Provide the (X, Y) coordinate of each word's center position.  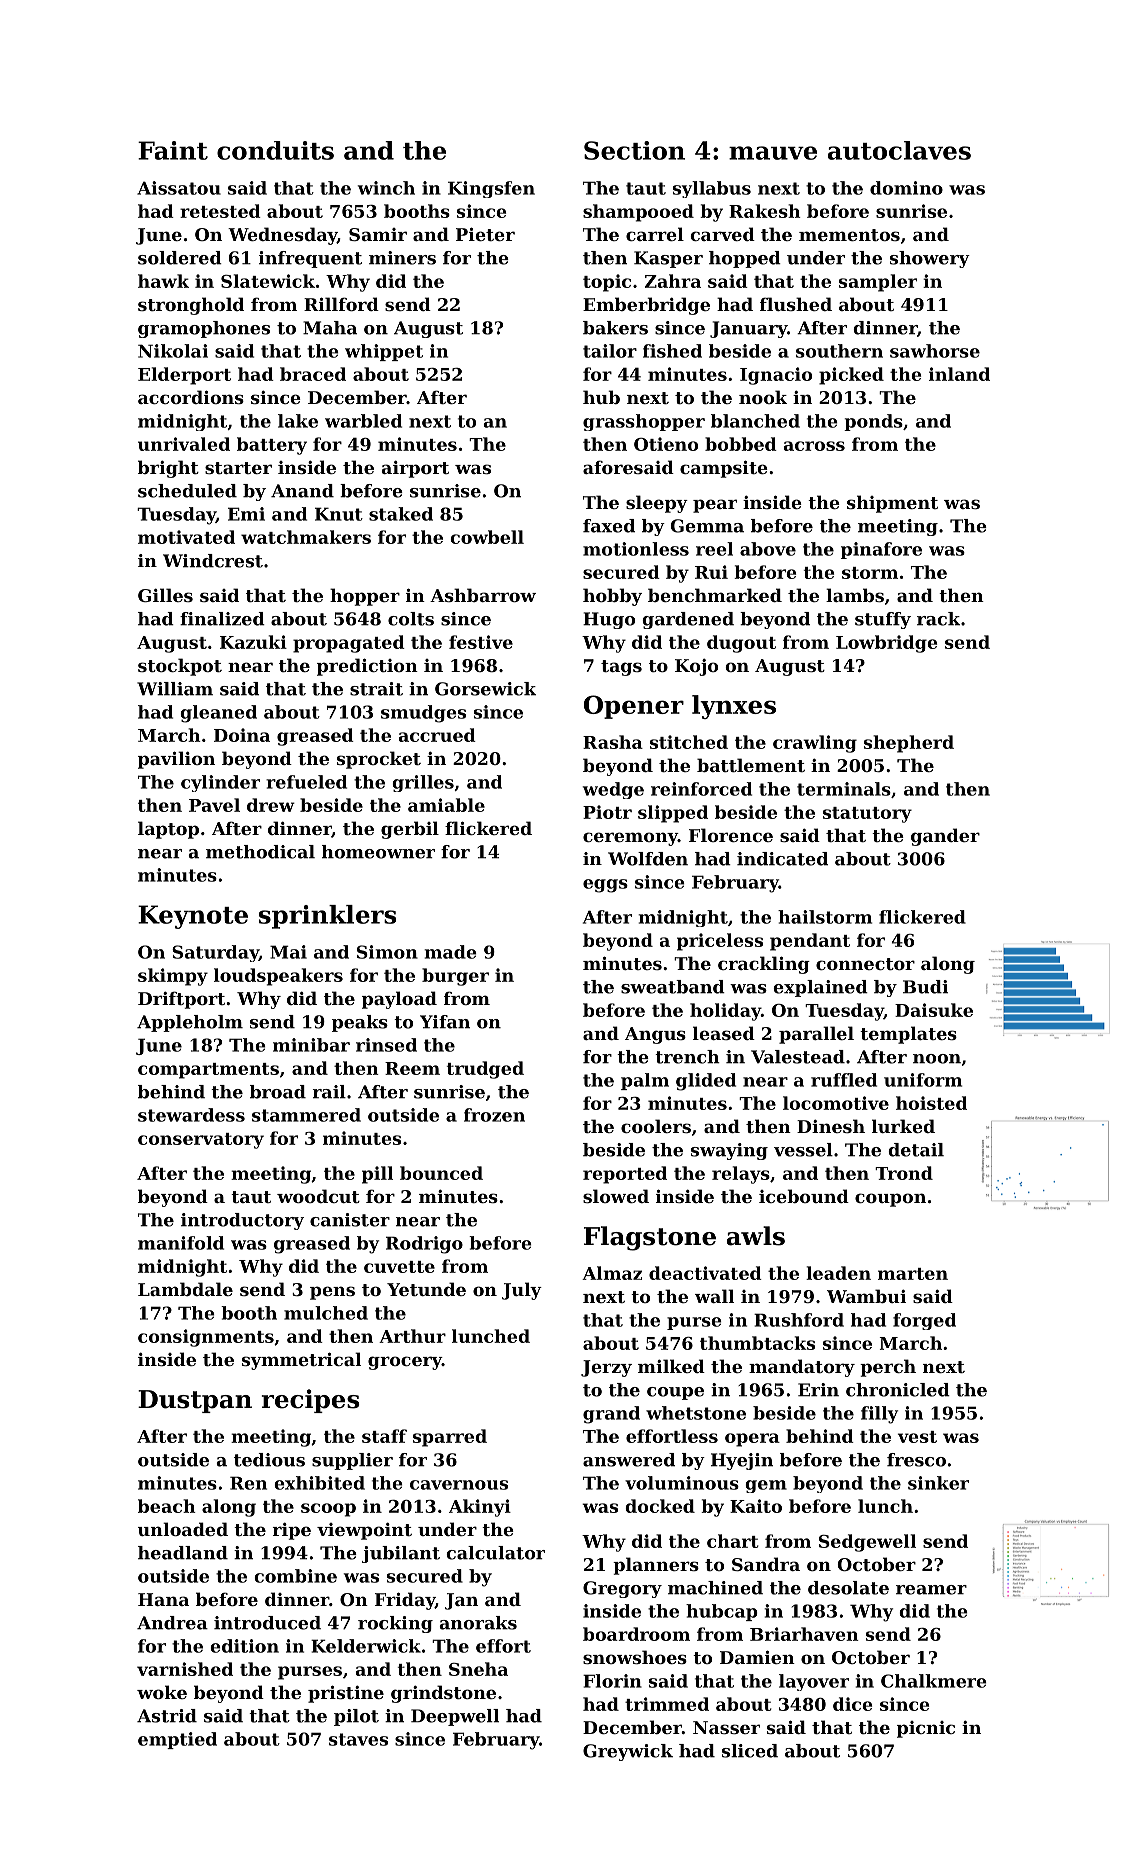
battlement (751, 765)
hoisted (931, 1103)
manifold (181, 1243)
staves (358, 1739)
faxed (609, 526)
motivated (186, 537)
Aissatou (179, 188)
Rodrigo (424, 1245)
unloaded (183, 1529)
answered (629, 1460)
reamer (931, 1590)
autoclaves (899, 150)
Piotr (607, 812)
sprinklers (327, 917)
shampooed (638, 213)
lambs (855, 595)
